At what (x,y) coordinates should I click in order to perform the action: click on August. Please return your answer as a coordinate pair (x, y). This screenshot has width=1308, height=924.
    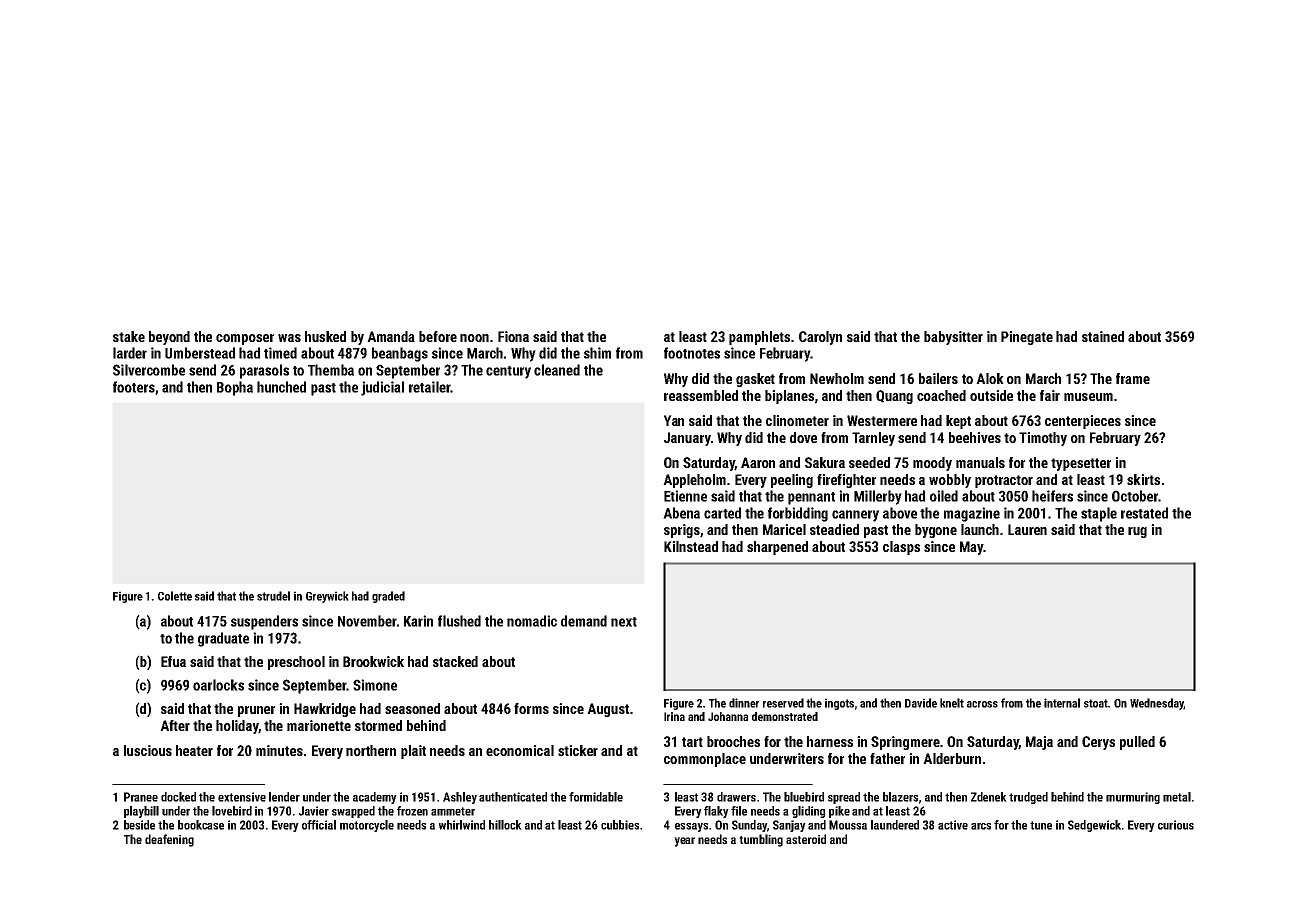
    Looking at the image, I should click on (608, 710).
